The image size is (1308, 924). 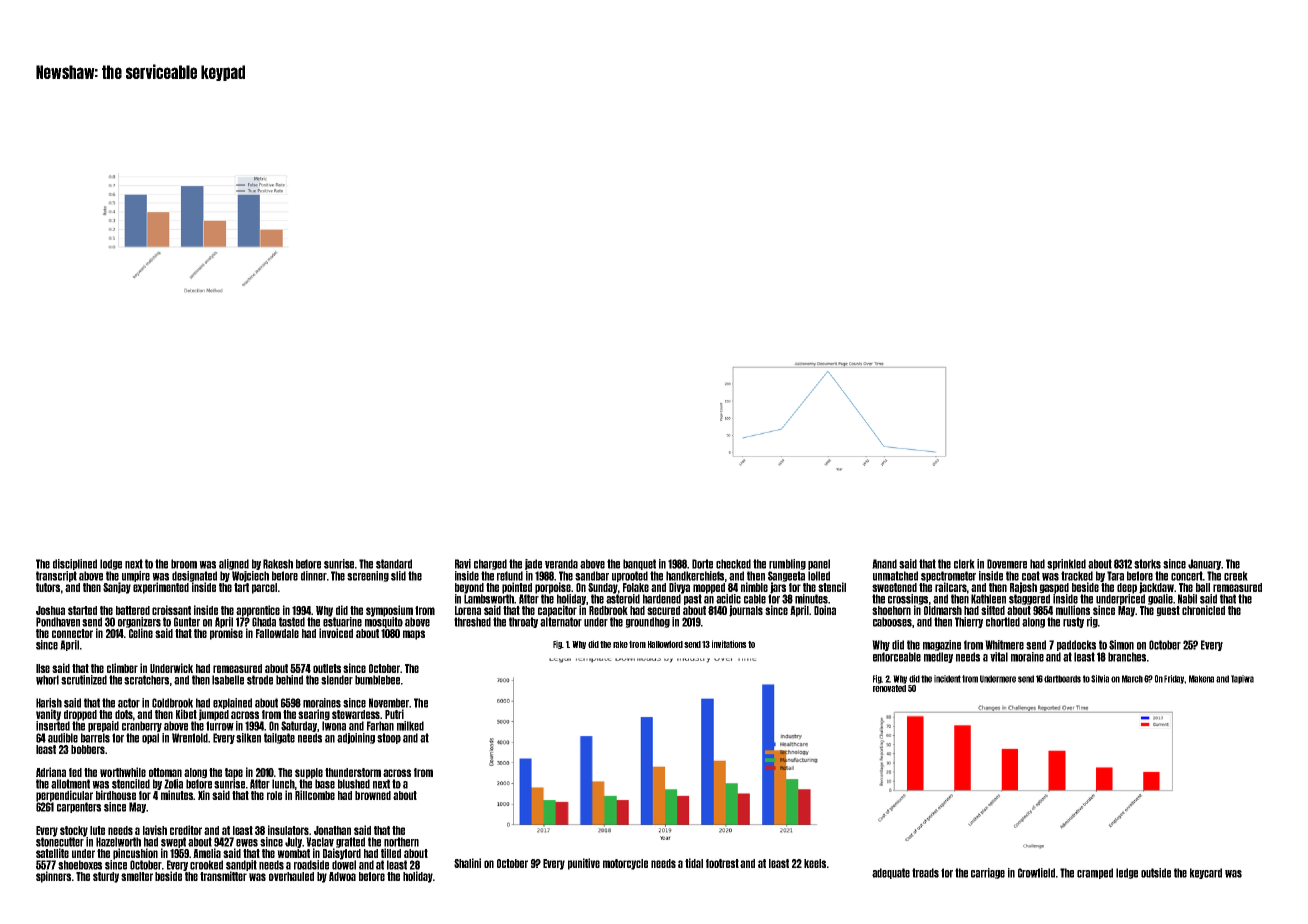 I want to click on renovated, so click(x=889, y=688).
